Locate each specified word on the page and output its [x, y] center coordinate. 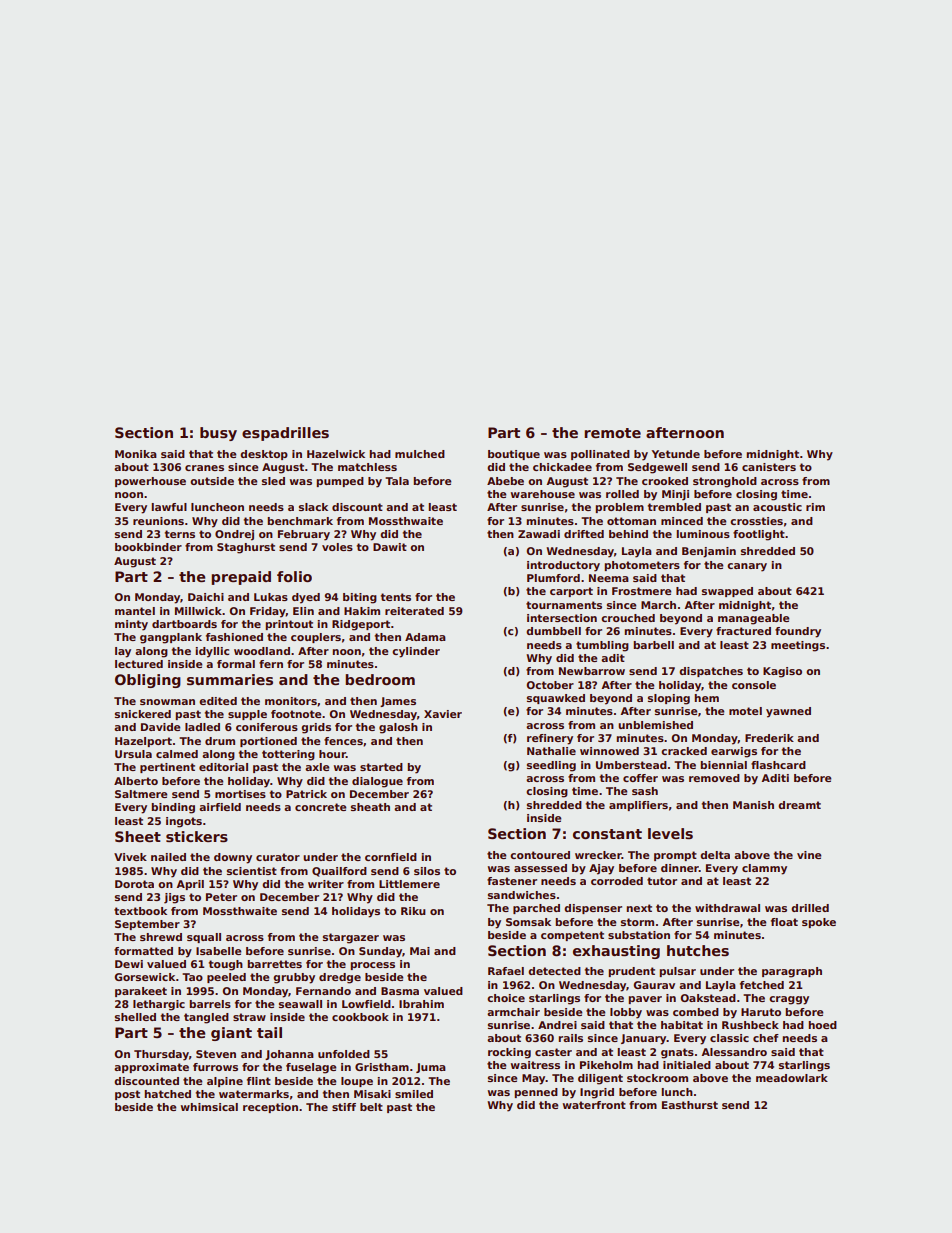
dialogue [377, 782]
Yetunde [676, 454]
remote [612, 433]
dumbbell [553, 631]
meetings [798, 646]
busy [218, 434]
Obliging [148, 681]
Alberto [136, 781]
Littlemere [409, 884]
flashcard [778, 765]
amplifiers [638, 806]
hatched [167, 1094]
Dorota [134, 884]
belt [371, 1107]
